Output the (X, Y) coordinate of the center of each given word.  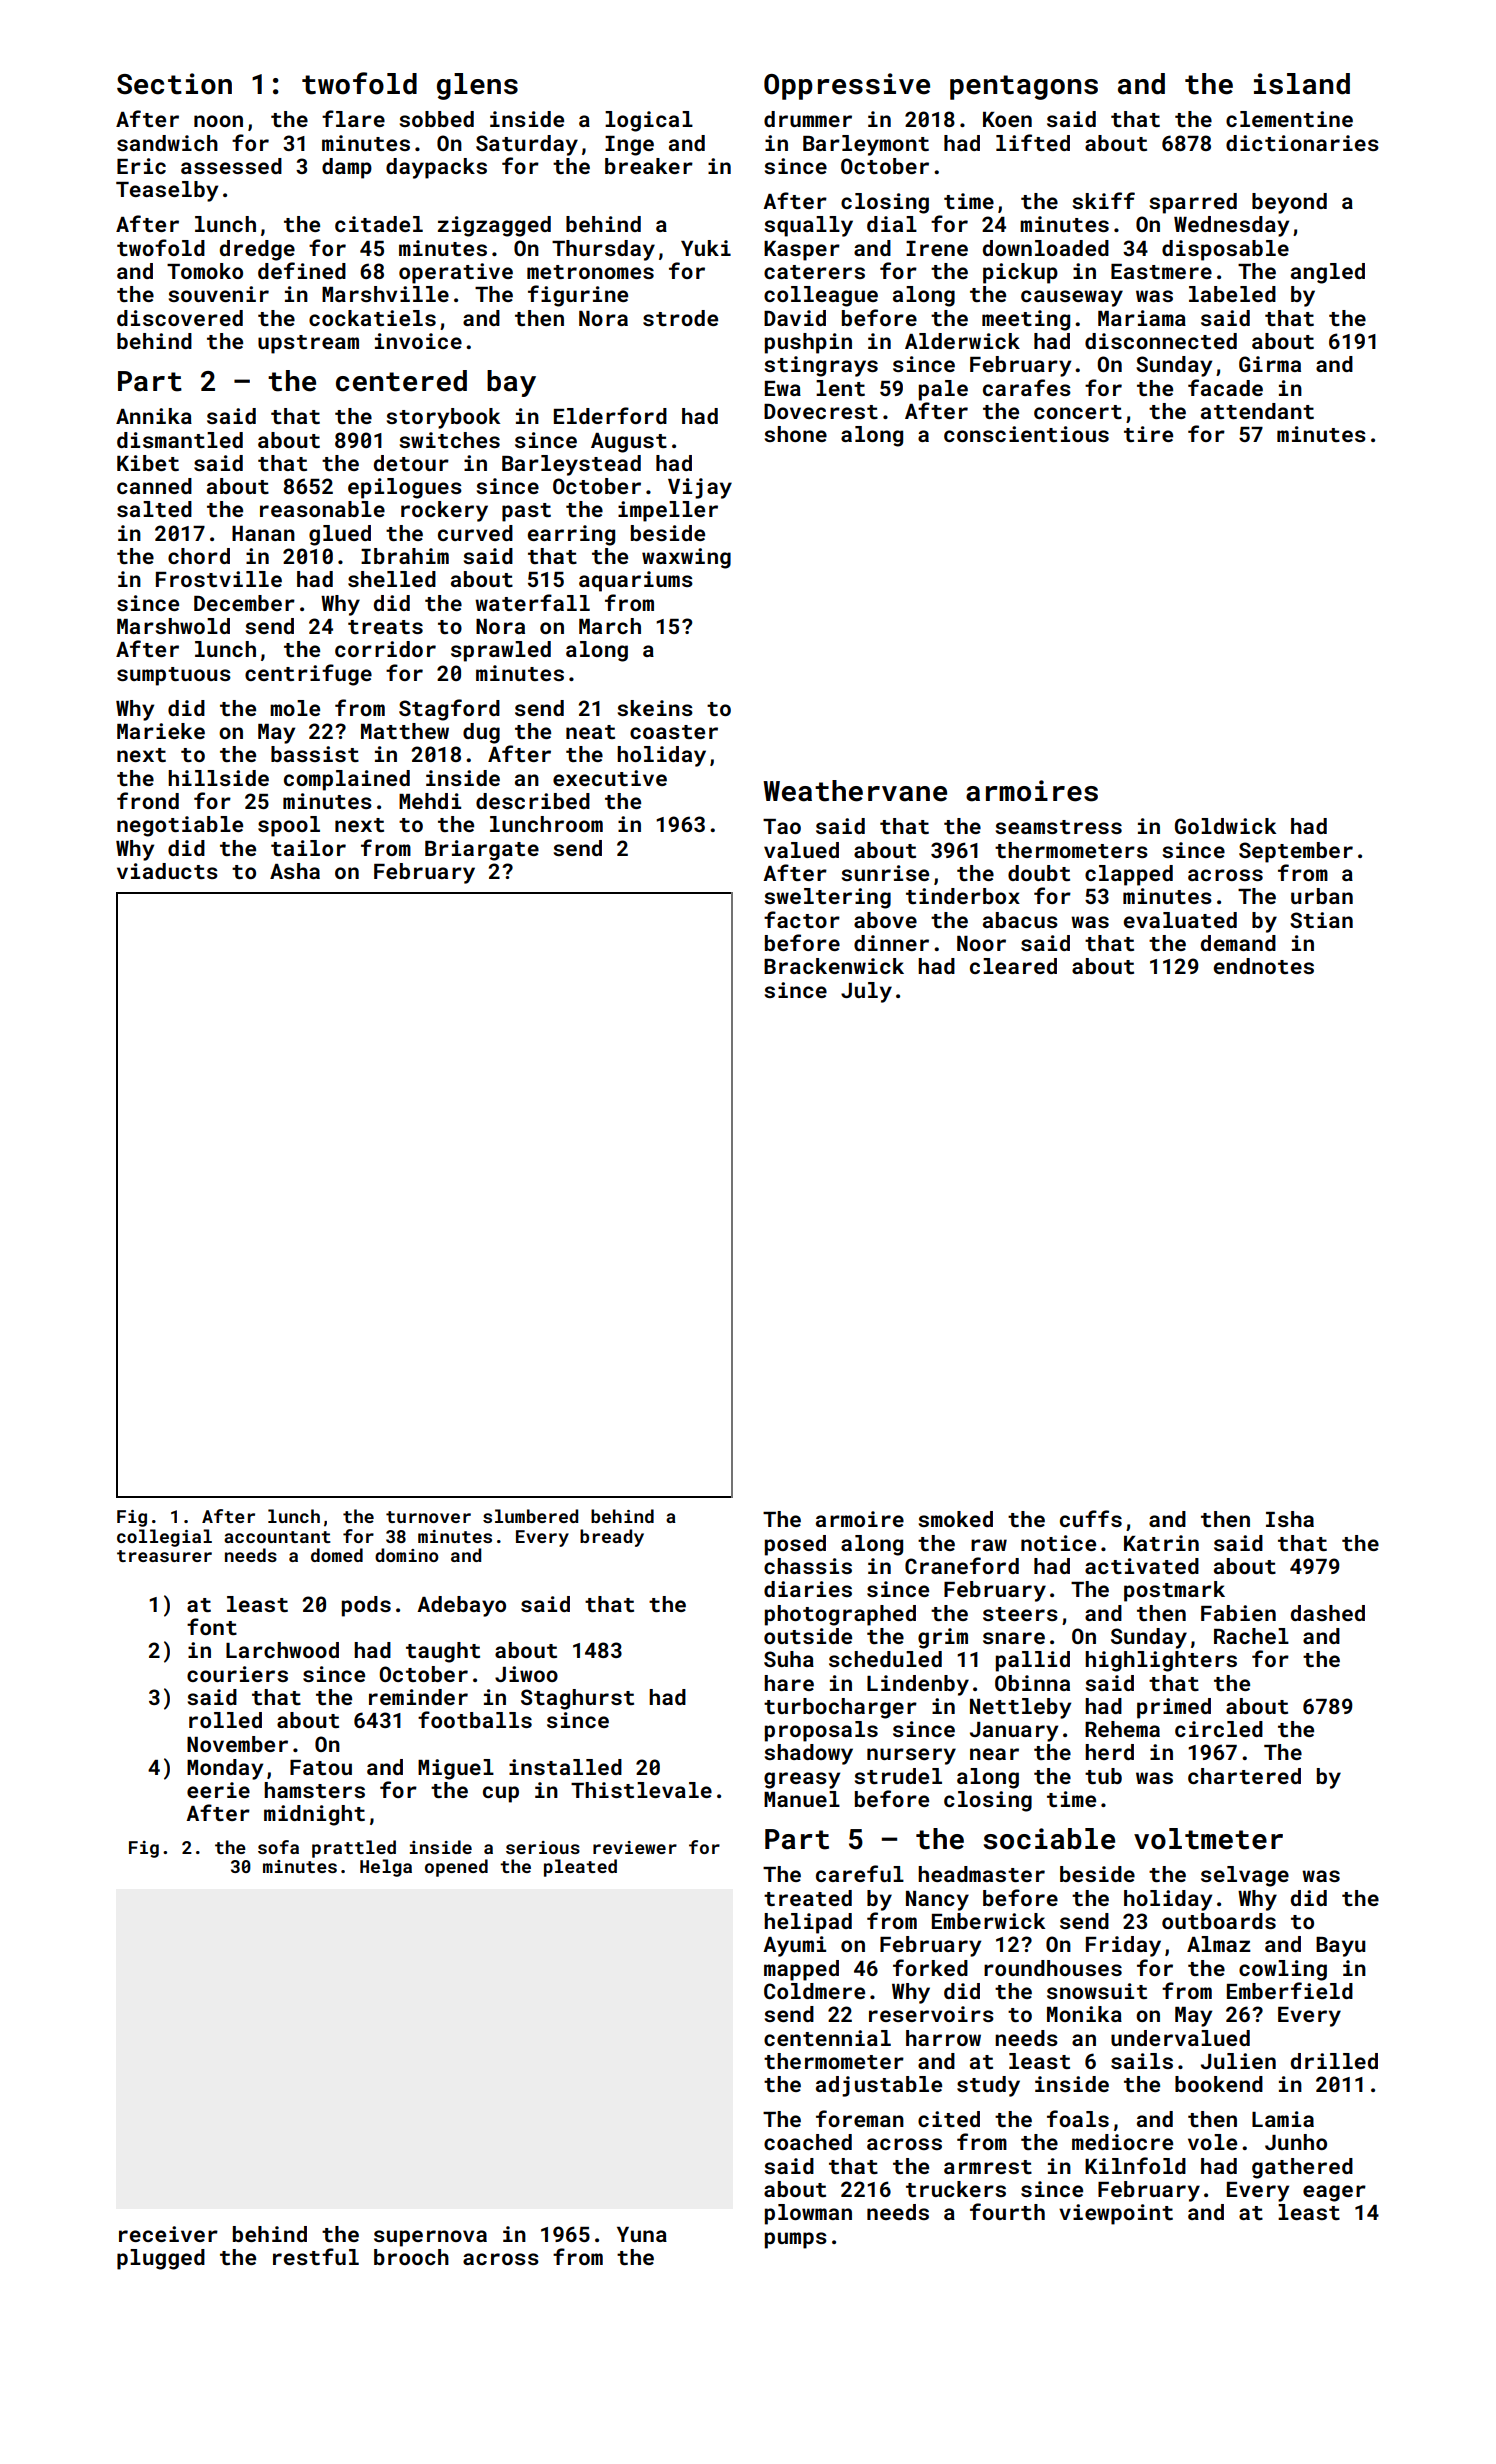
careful (860, 1873)
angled (1328, 273)
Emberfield (1290, 1990)
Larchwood (282, 1650)
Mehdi (430, 801)
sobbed (437, 119)
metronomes (590, 272)
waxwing (686, 558)
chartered (1244, 1776)
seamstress (1059, 827)
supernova (430, 2238)
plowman (808, 2214)
